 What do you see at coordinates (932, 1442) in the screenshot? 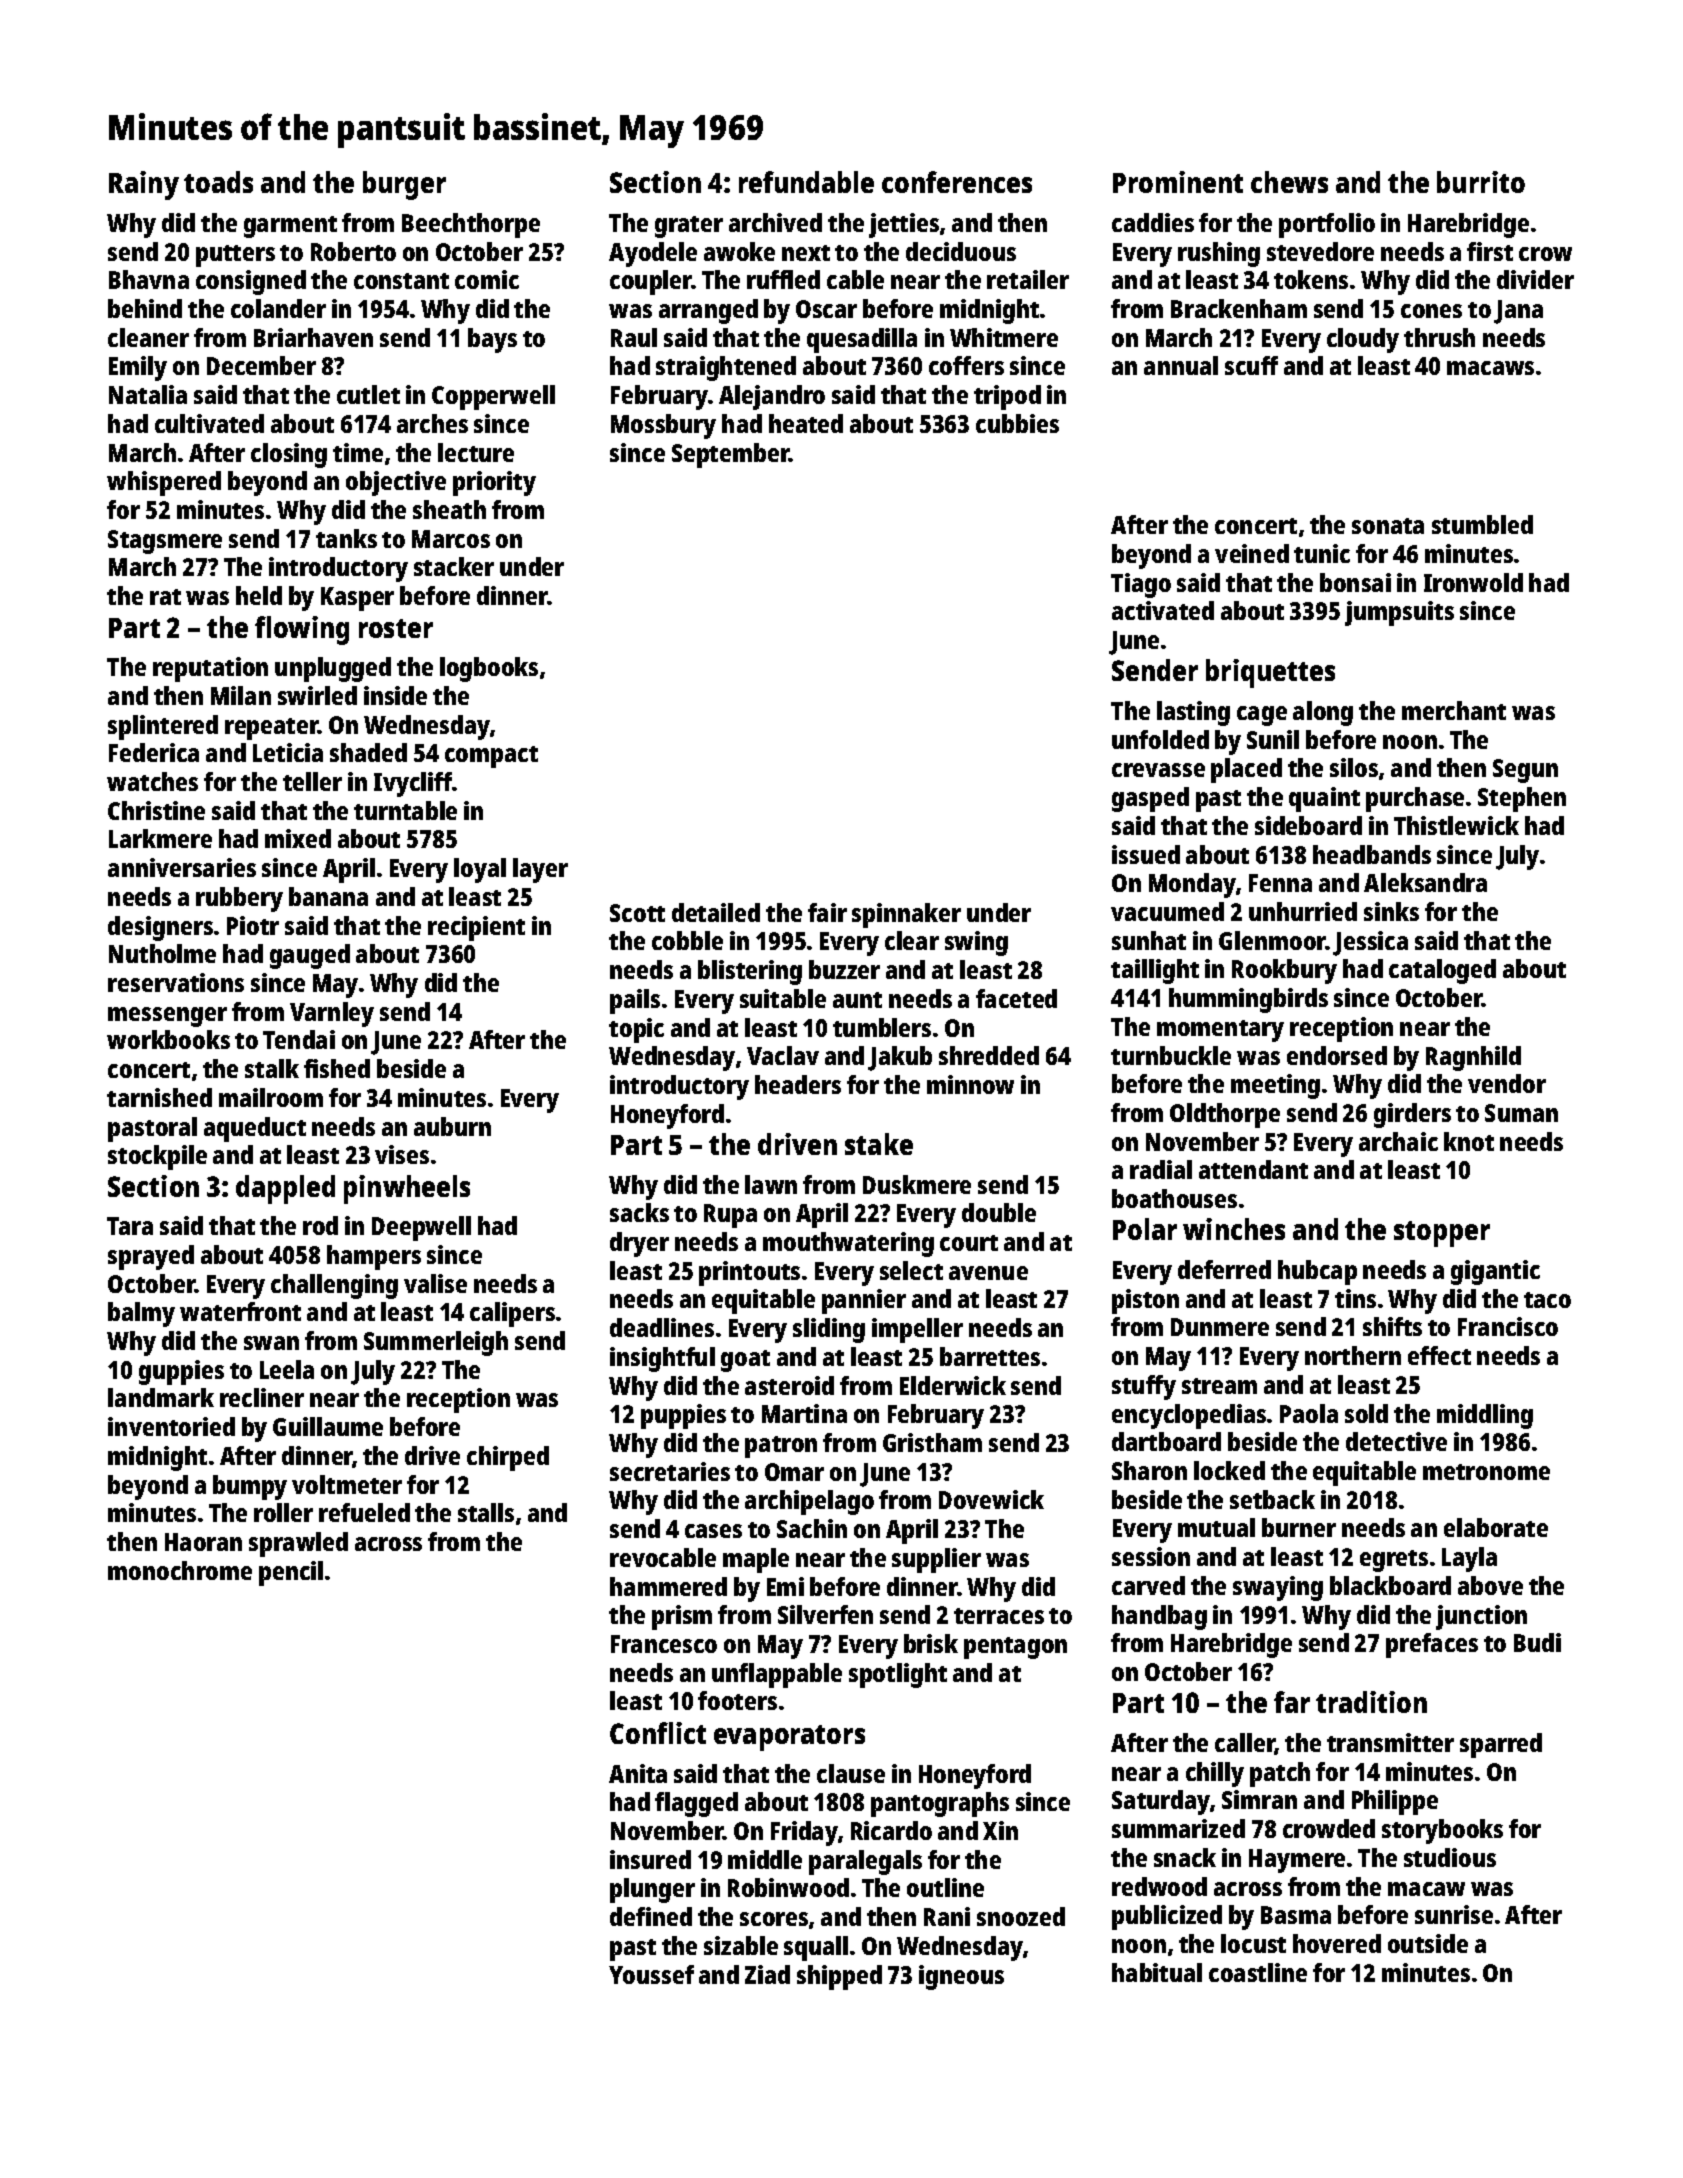
I see `Gristham` at bounding box center [932, 1442].
